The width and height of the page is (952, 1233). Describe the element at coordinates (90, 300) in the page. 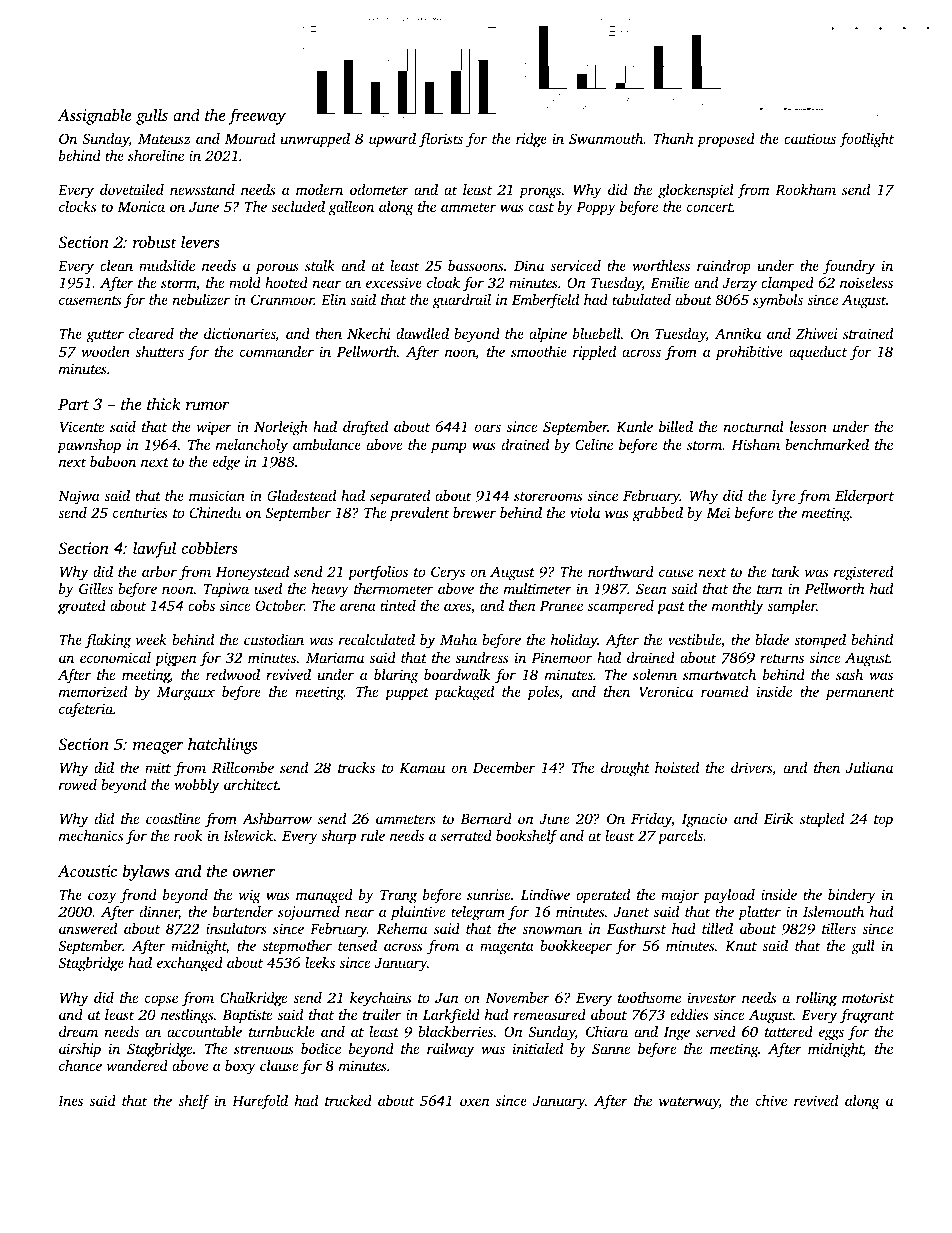

I see `casements` at that location.
